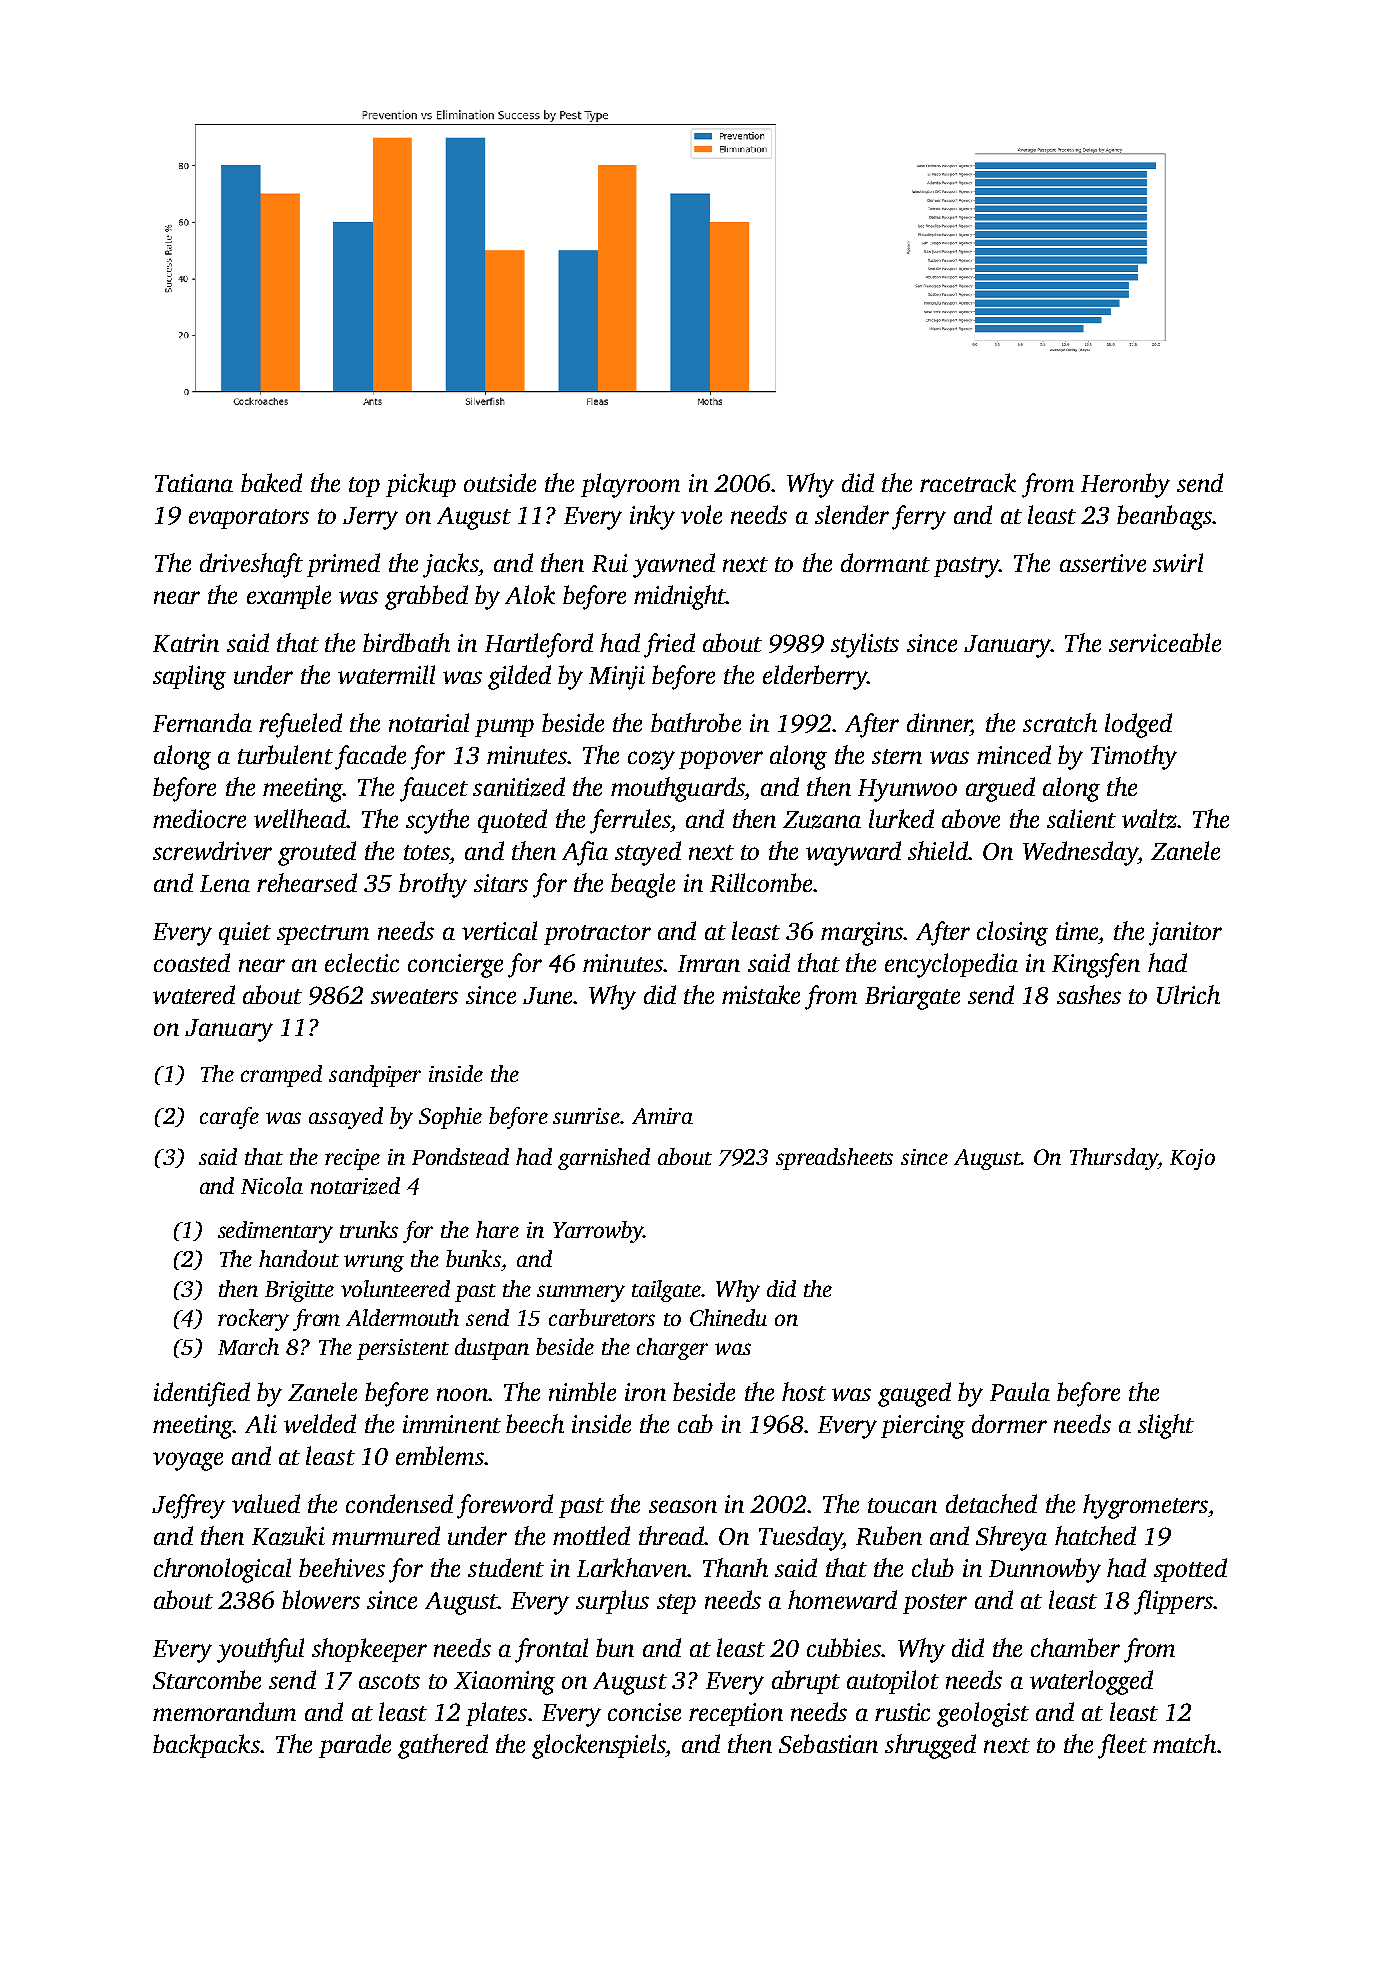  I want to click on Heronby, so click(1125, 485).
